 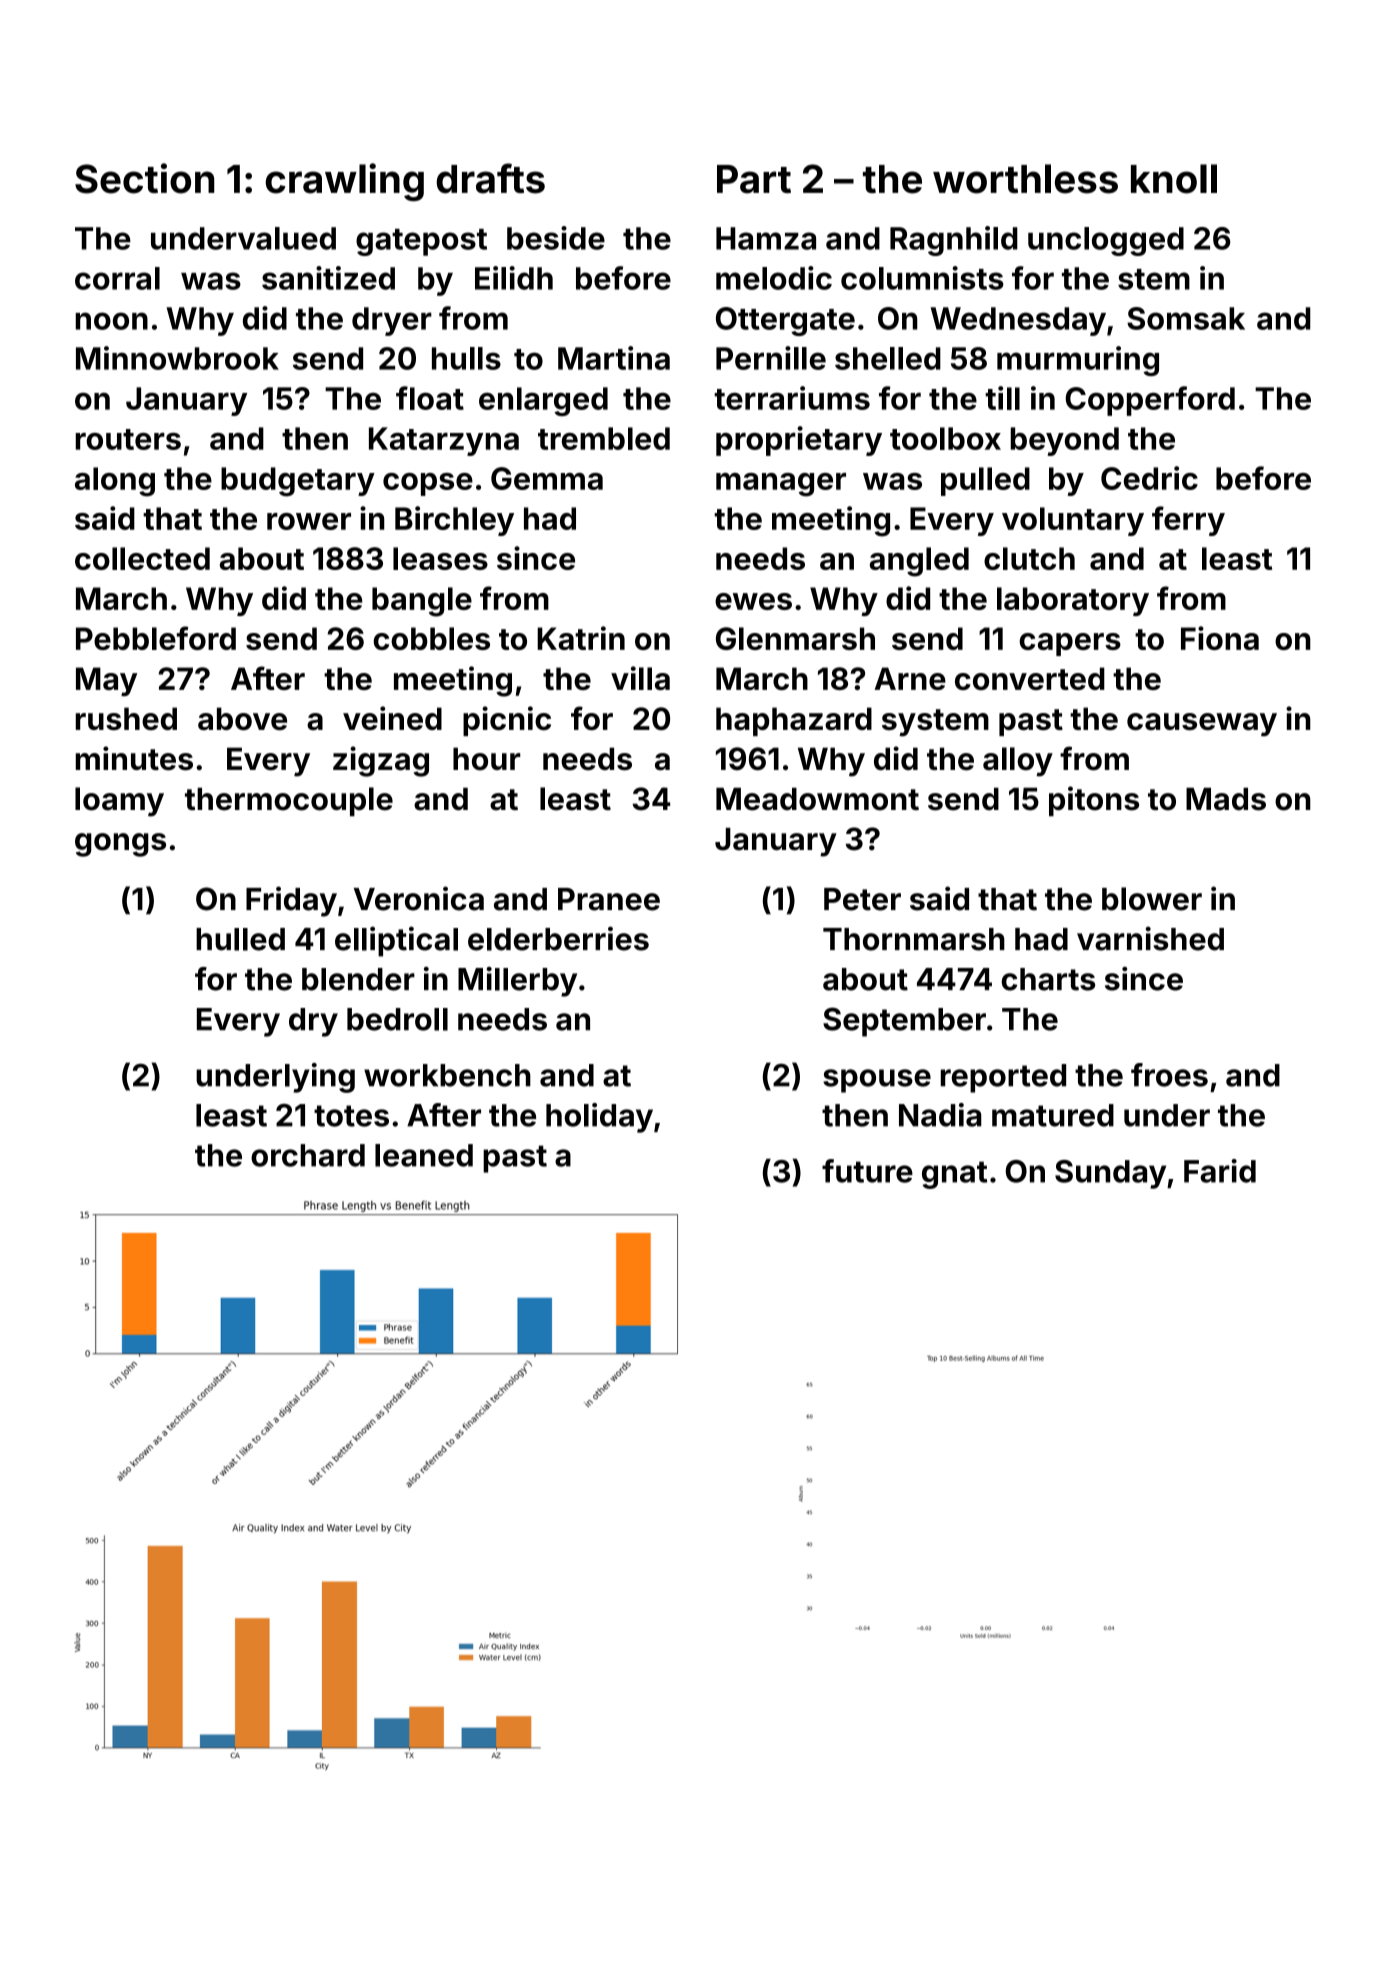 What do you see at coordinates (1150, 401) in the screenshot?
I see `Copperford` at bounding box center [1150, 401].
